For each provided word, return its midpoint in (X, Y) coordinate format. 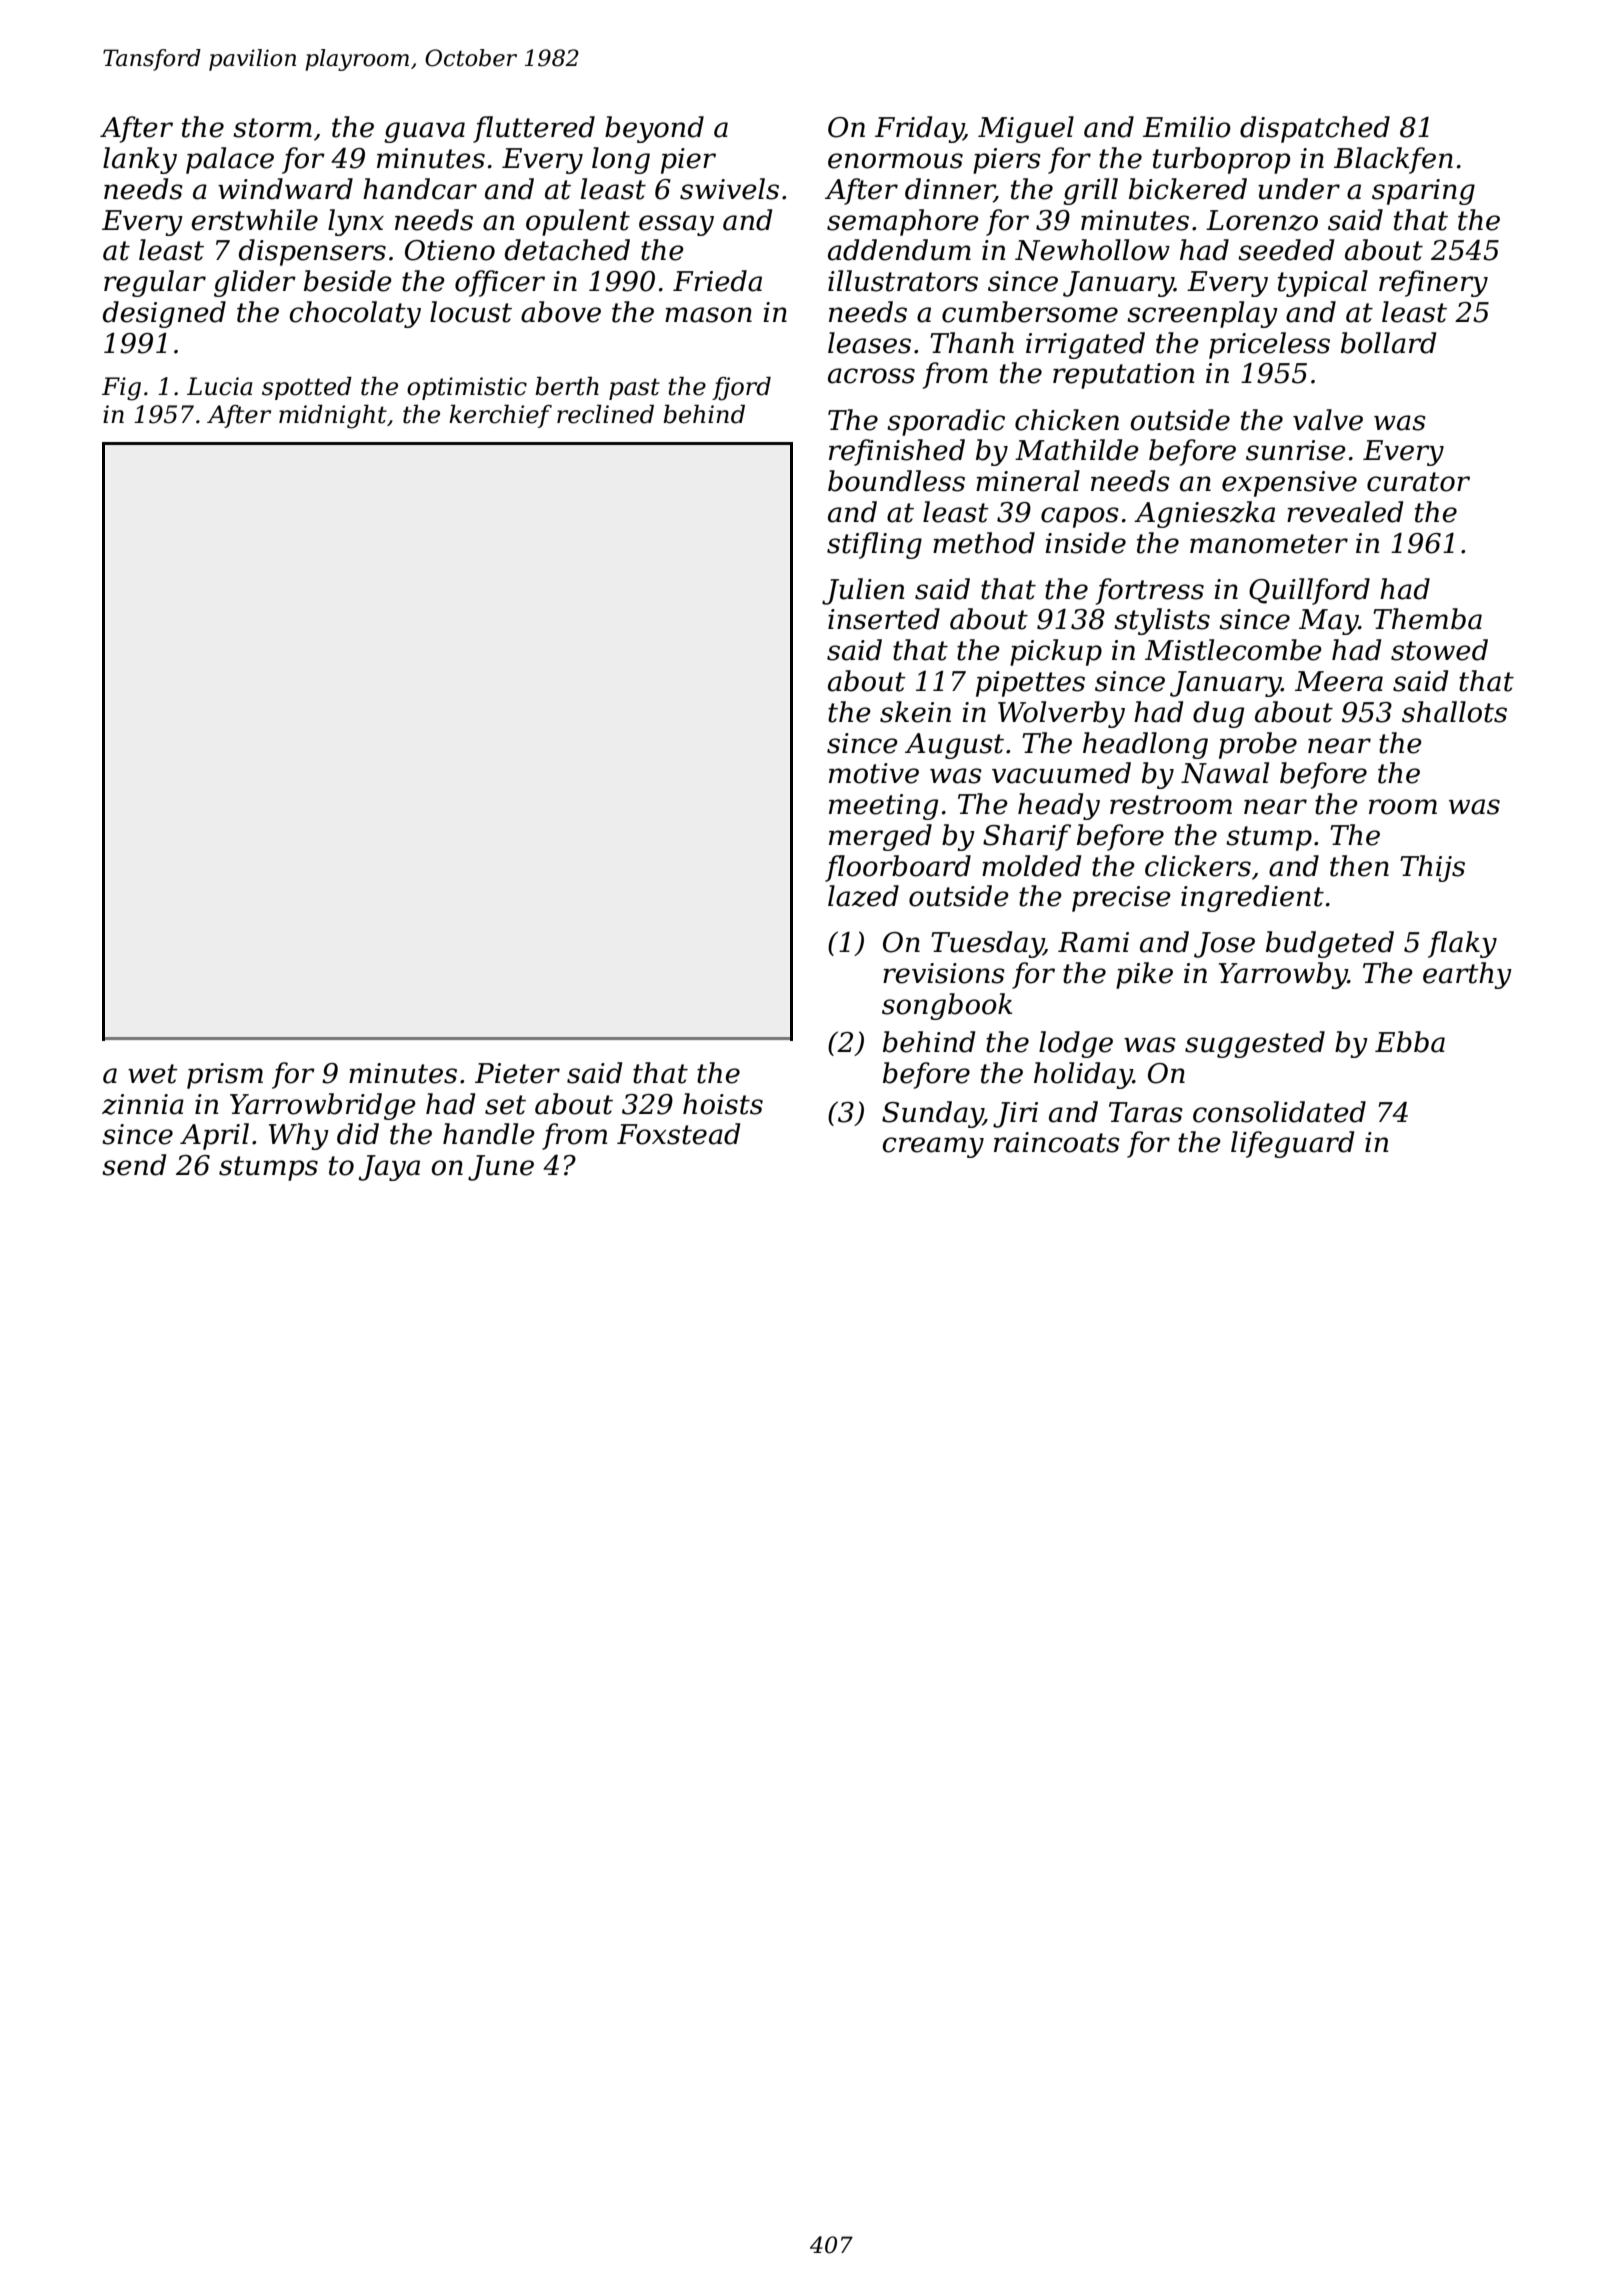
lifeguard (1292, 1144)
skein (915, 712)
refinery (1433, 283)
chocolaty (355, 314)
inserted (884, 619)
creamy (933, 1147)
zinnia (143, 1104)
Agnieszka (1204, 514)
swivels (729, 189)
